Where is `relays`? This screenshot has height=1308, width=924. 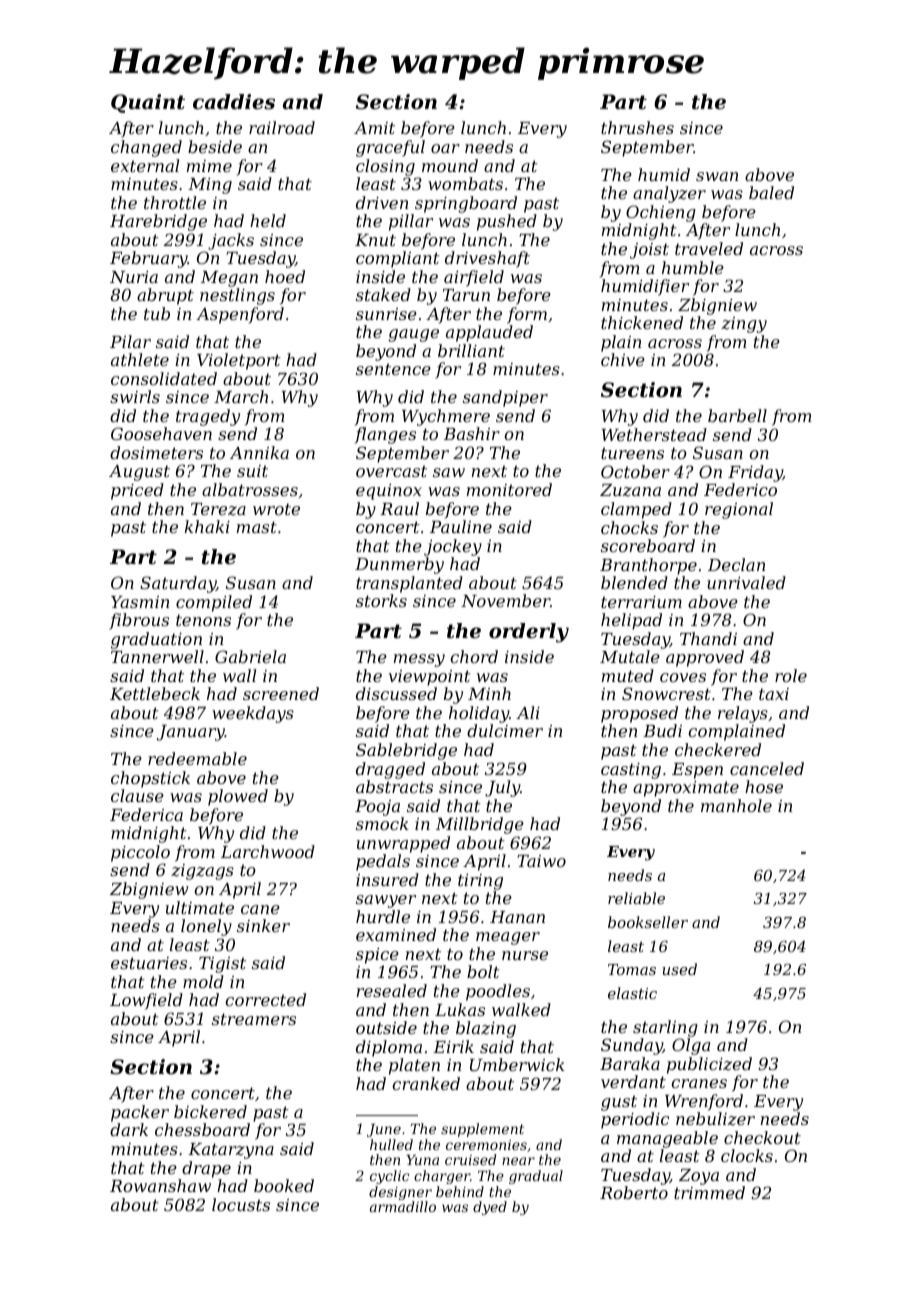
relays is located at coordinates (743, 714).
